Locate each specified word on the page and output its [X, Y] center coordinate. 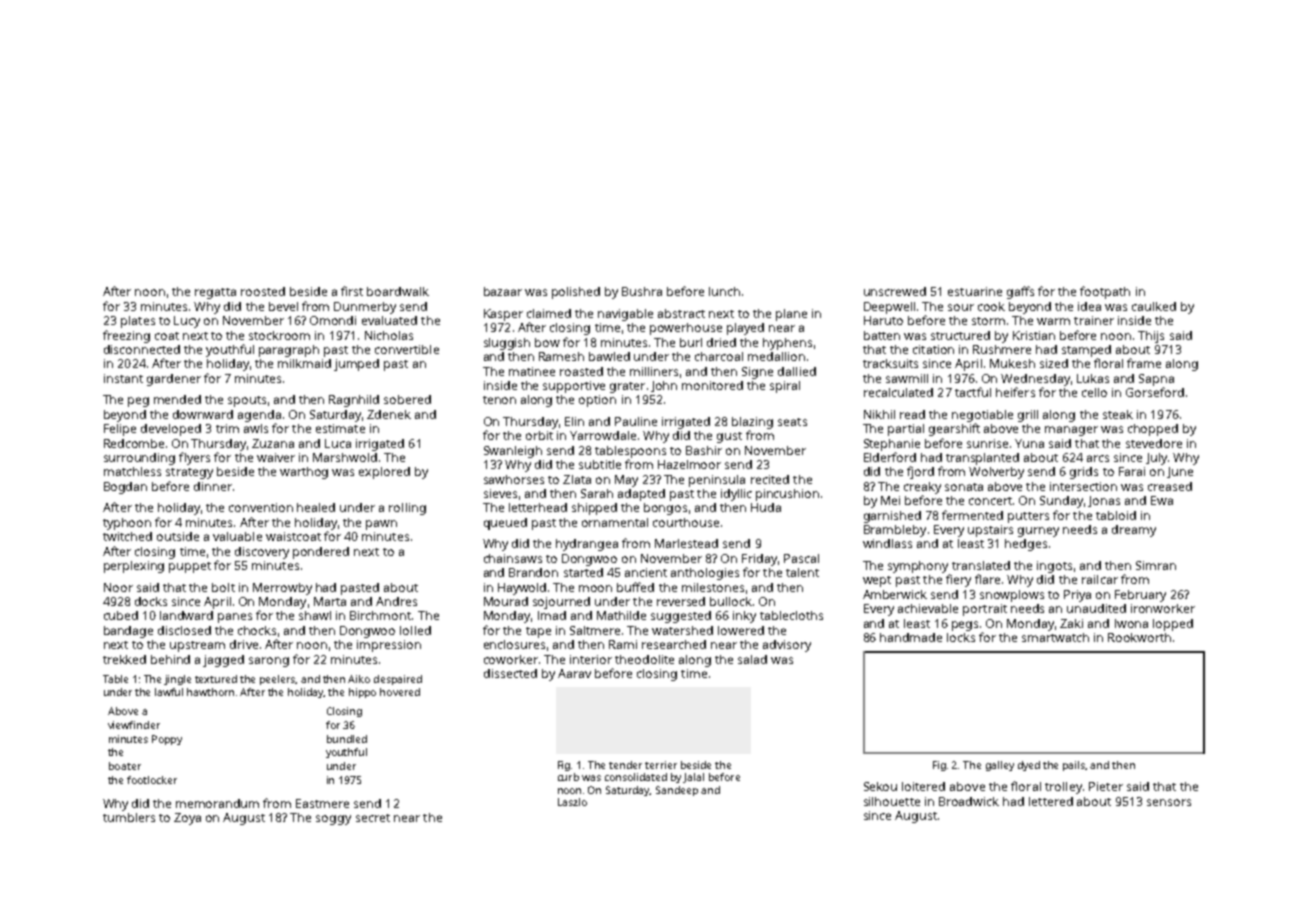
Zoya [187, 819]
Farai [1132, 471]
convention [261, 507]
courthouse [686, 522]
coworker [511, 659]
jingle [177, 680]
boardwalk [398, 291]
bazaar [503, 291]
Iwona [1131, 623]
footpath [1105, 292]
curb [568, 777]
